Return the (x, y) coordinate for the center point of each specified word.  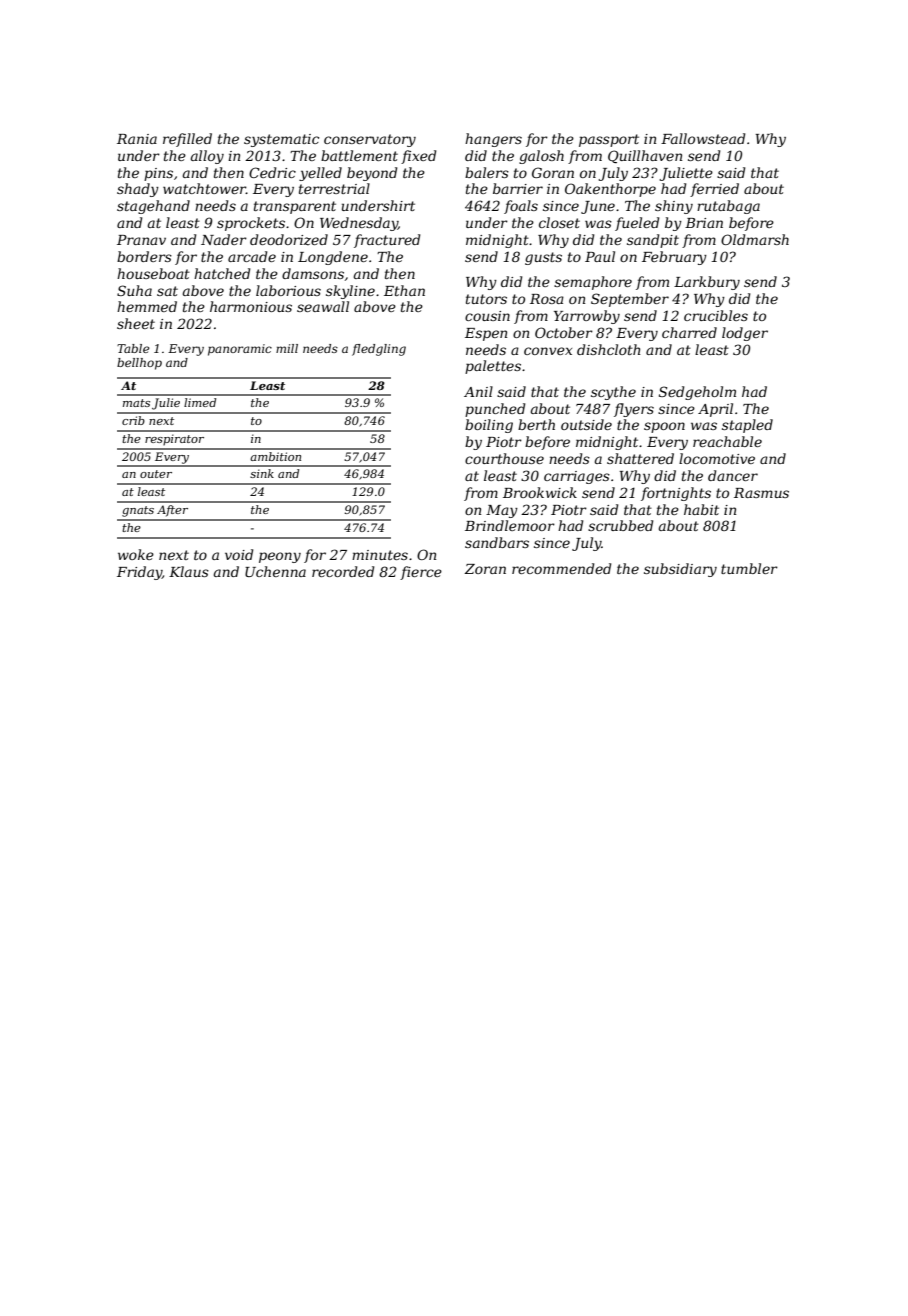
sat (167, 291)
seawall (323, 306)
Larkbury (707, 283)
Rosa (547, 299)
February (674, 258)
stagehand (153, 207)
